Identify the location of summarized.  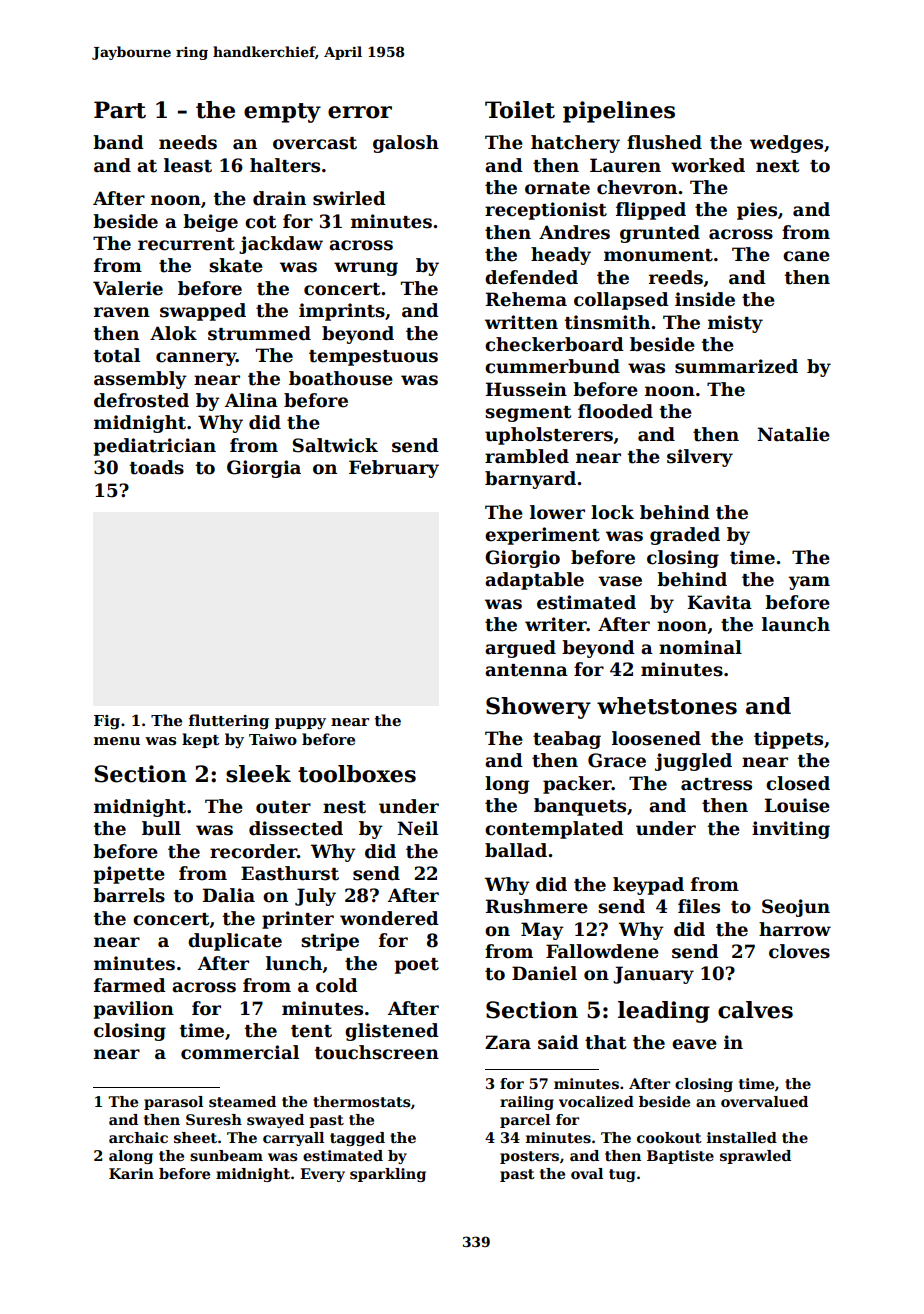
(736, 366).
